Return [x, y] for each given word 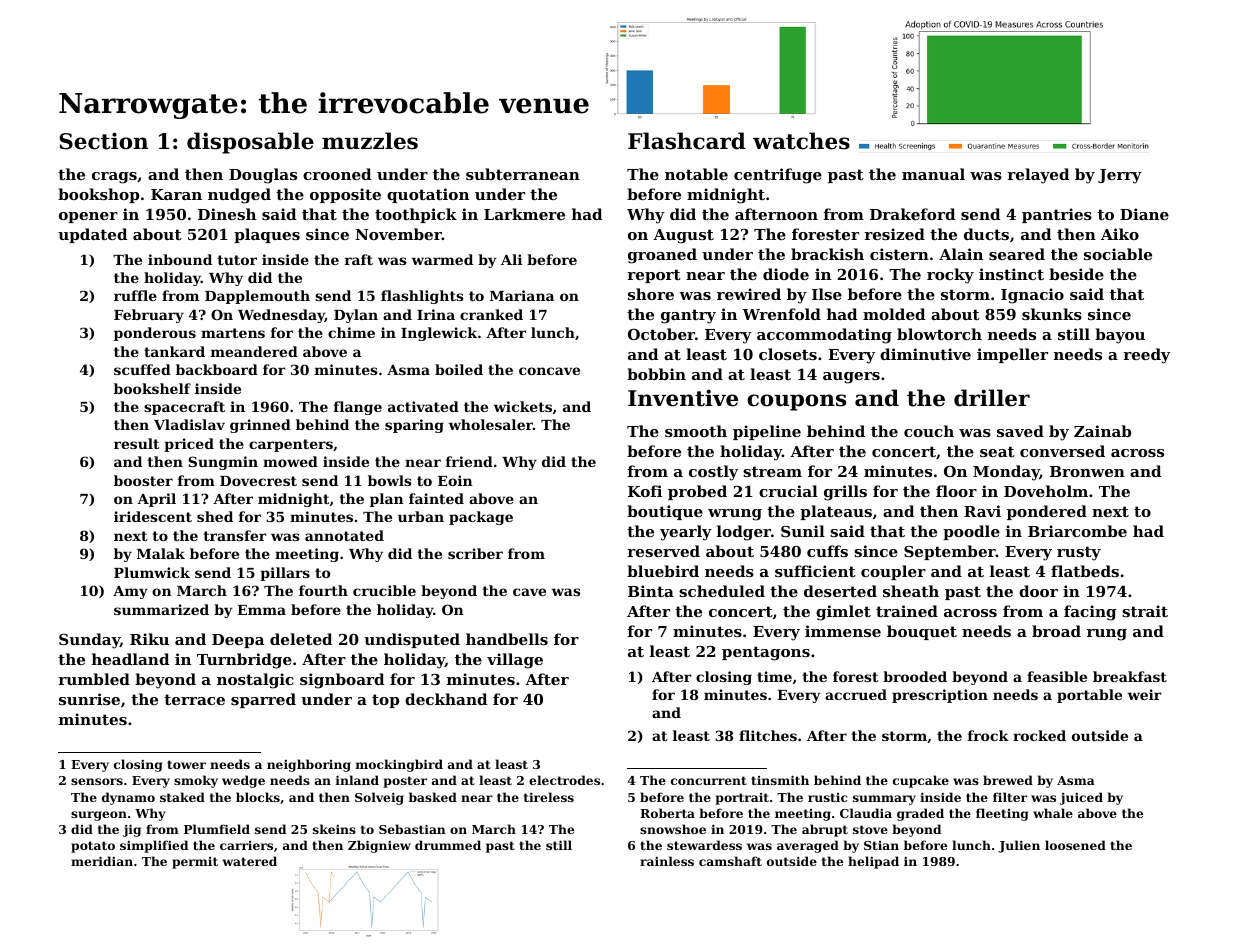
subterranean [523, 174]
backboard [217, 369]
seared [1017, 254]
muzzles [370, 141]
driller [992, 398]
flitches [768, 735]
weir [1145, 694]
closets [788, 354]
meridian [102, 861]
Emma [261, 610]
